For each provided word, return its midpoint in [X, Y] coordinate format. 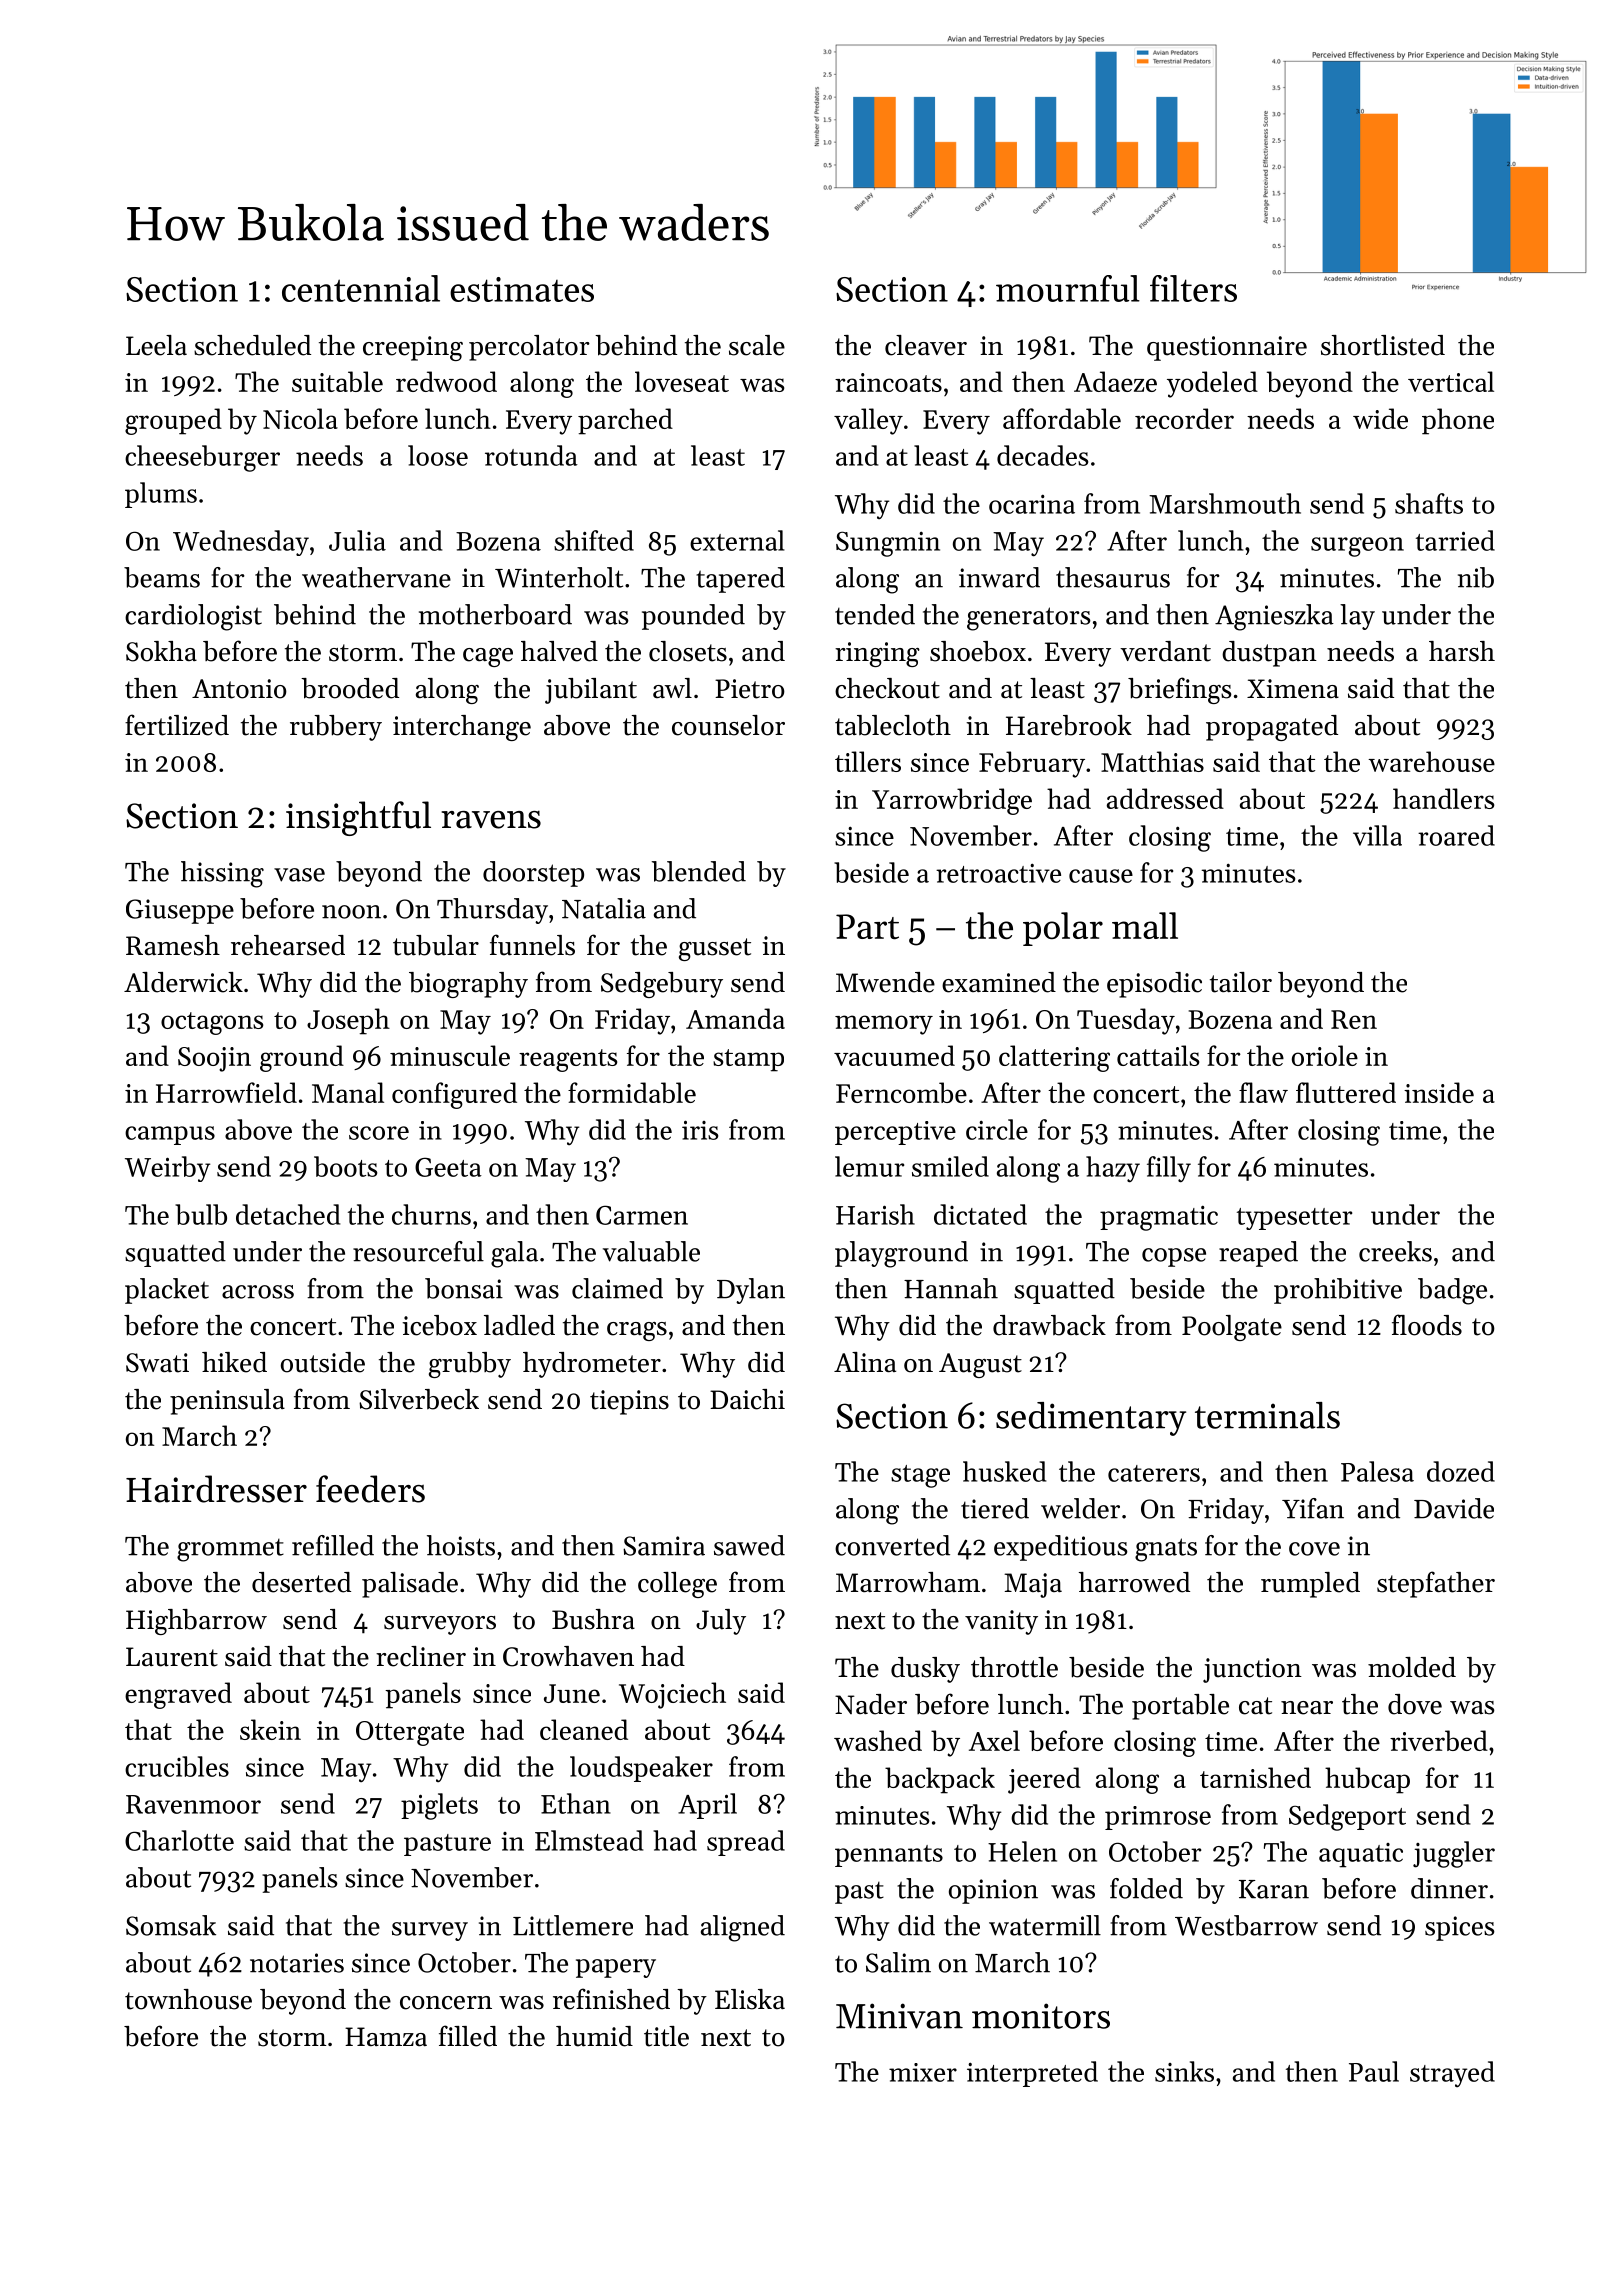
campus [170, 1135]
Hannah [951, 1288]
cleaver [926, 345]
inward [999, 577]
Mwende [885, 982]
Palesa [1377, 1471]
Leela [156, 345]
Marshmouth [1225, 503]
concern [446, 2003]
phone [1458, 421]
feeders [370, 1489]
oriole [1325, 1055]
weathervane [376, 577]
